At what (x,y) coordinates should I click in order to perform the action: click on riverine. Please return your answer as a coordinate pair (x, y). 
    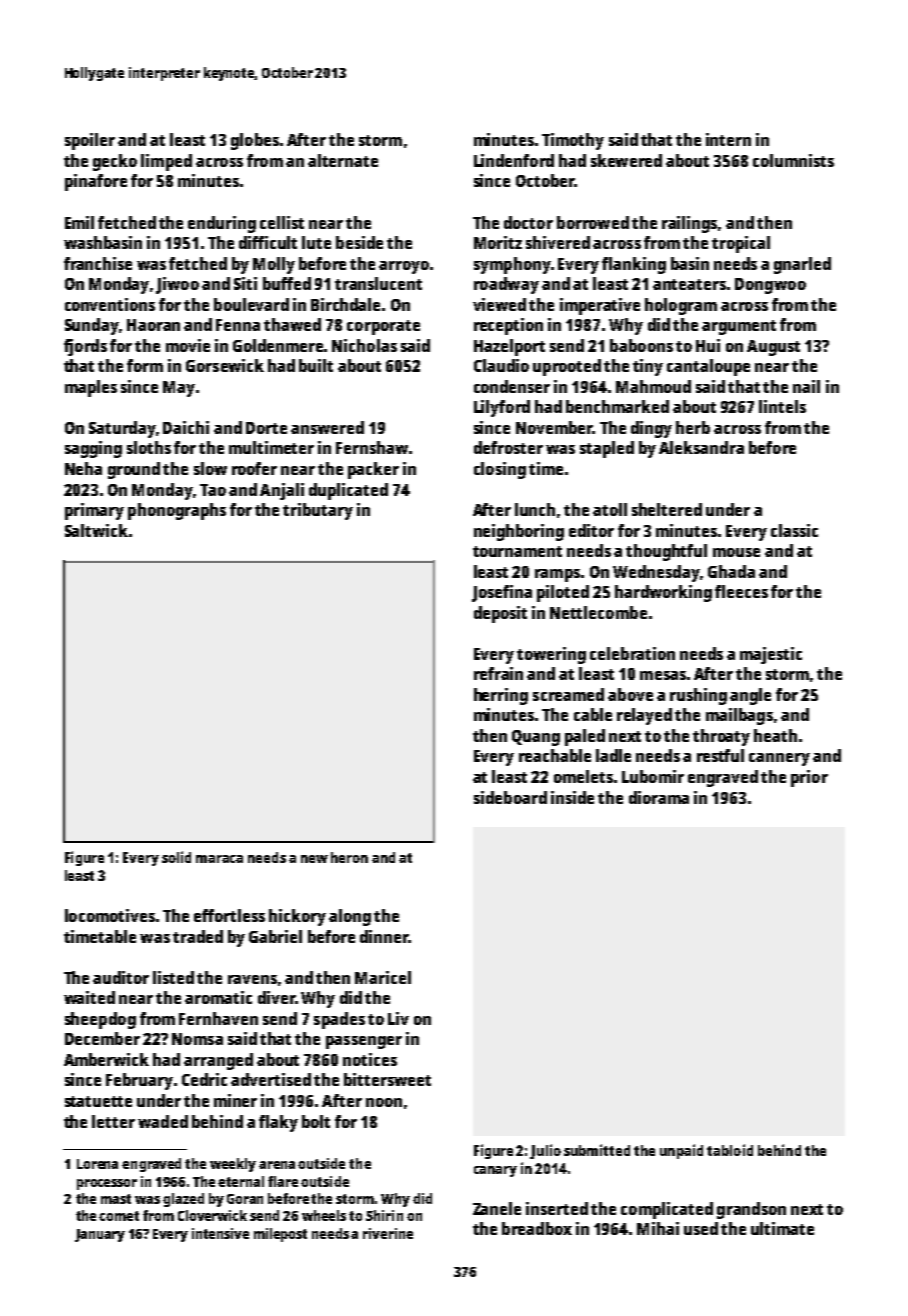
    Looking at the image, I should click on (388, 1233).
